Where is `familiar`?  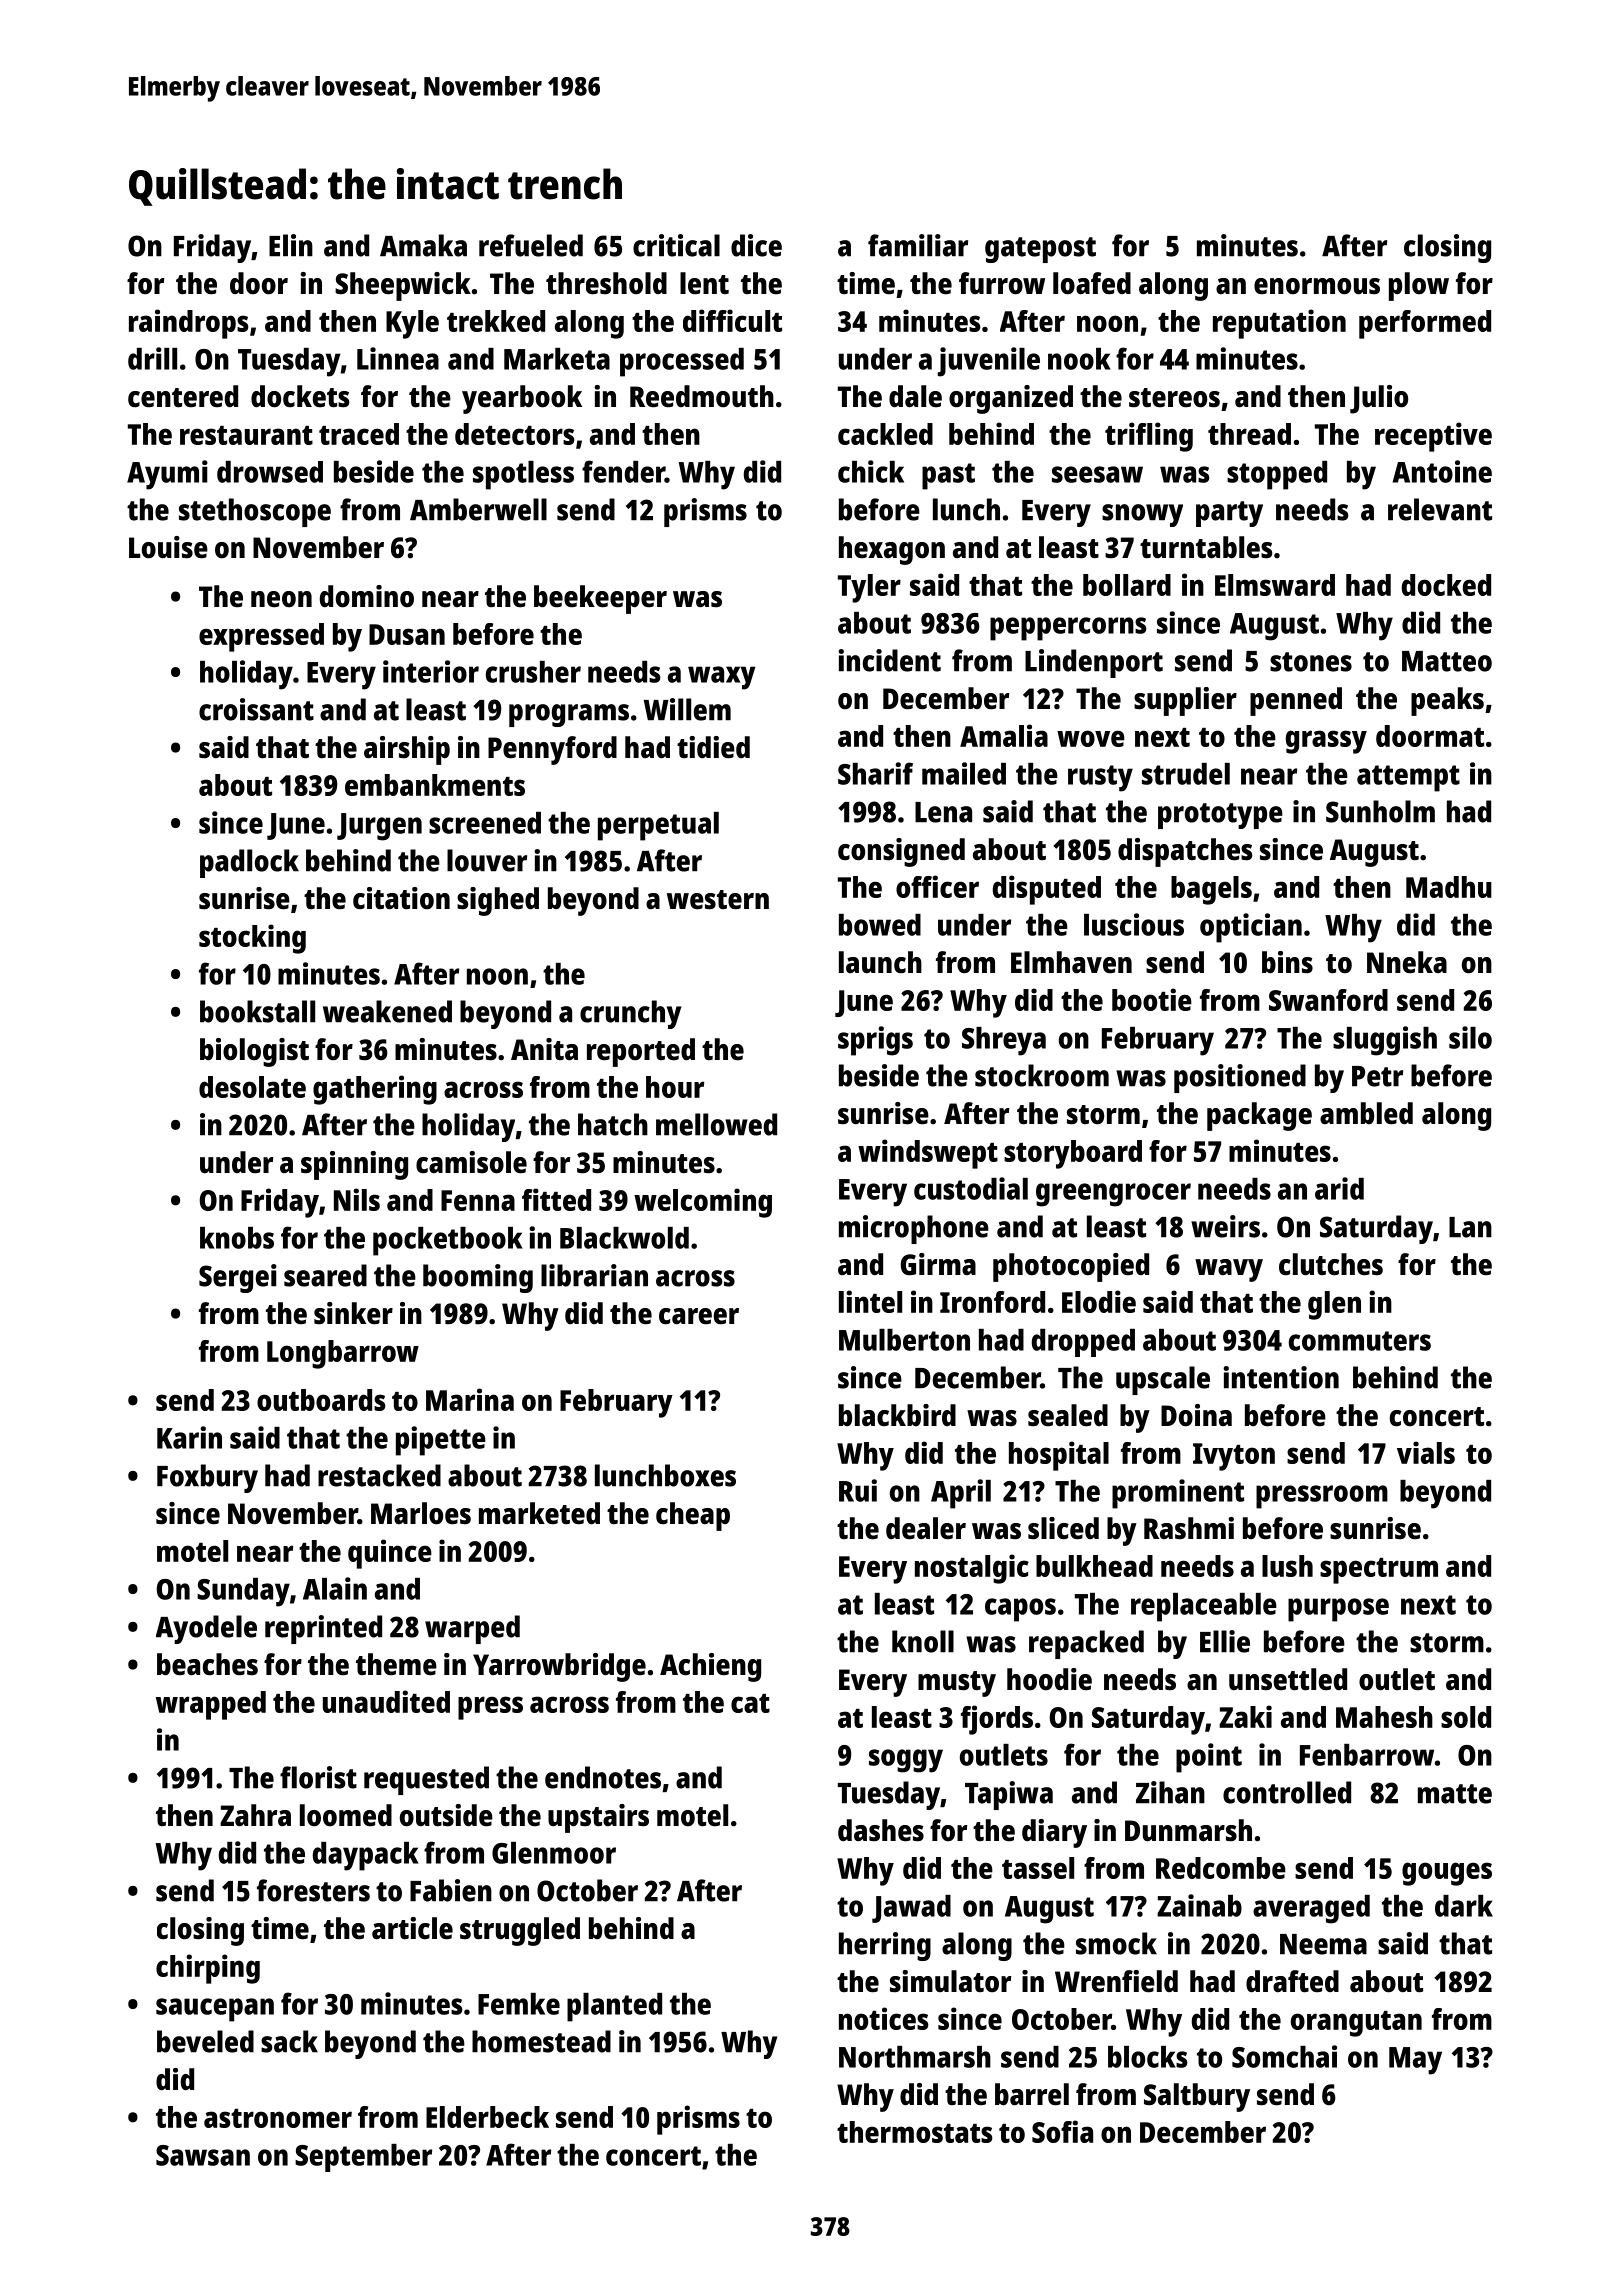
familiar is located at coordinates (918, 245).
